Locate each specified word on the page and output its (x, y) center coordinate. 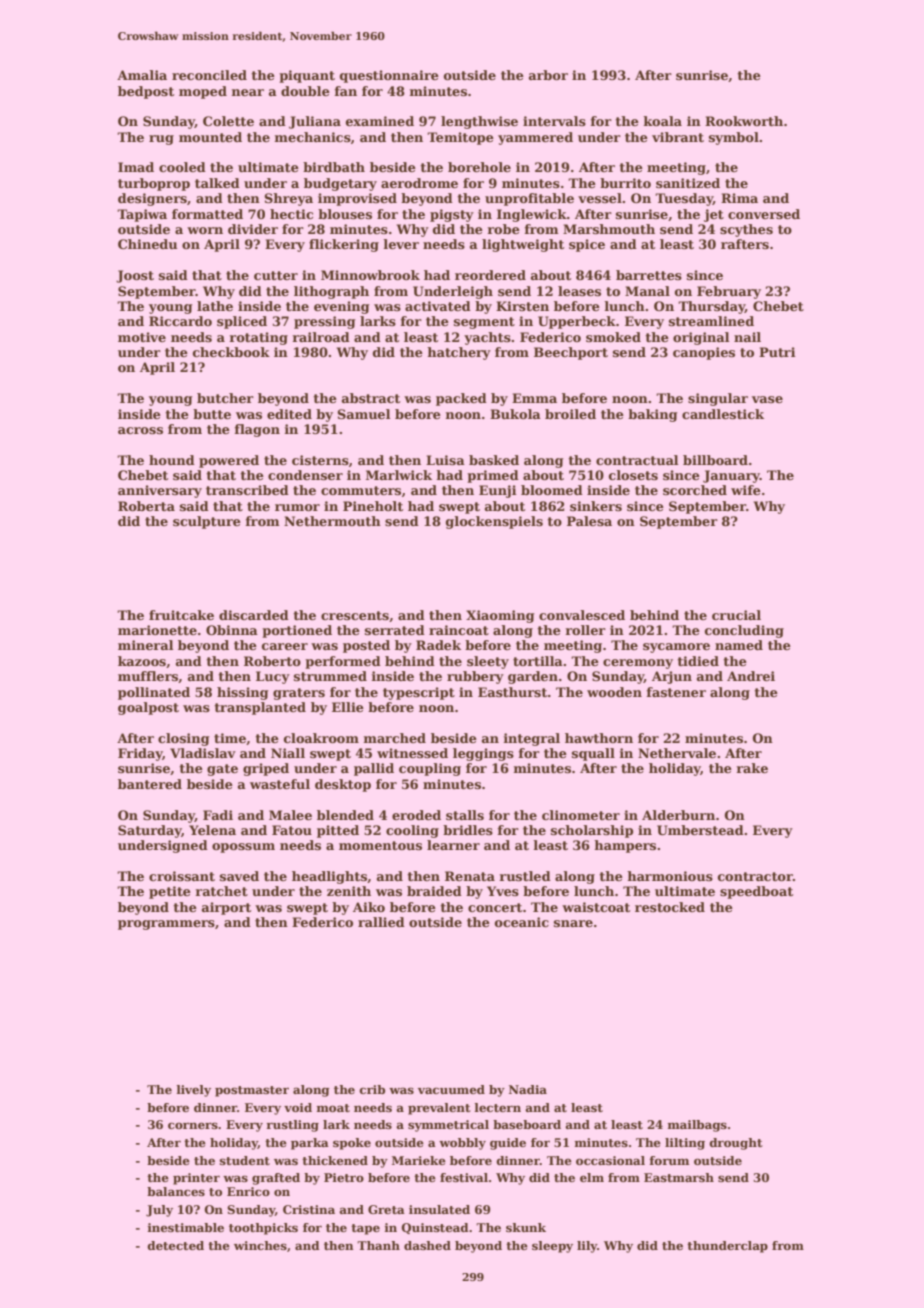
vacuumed (451, 1089)
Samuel (364, 414)
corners (193, 1125)
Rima (739, 198)
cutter (276, 275)
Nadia (528, 1089)
